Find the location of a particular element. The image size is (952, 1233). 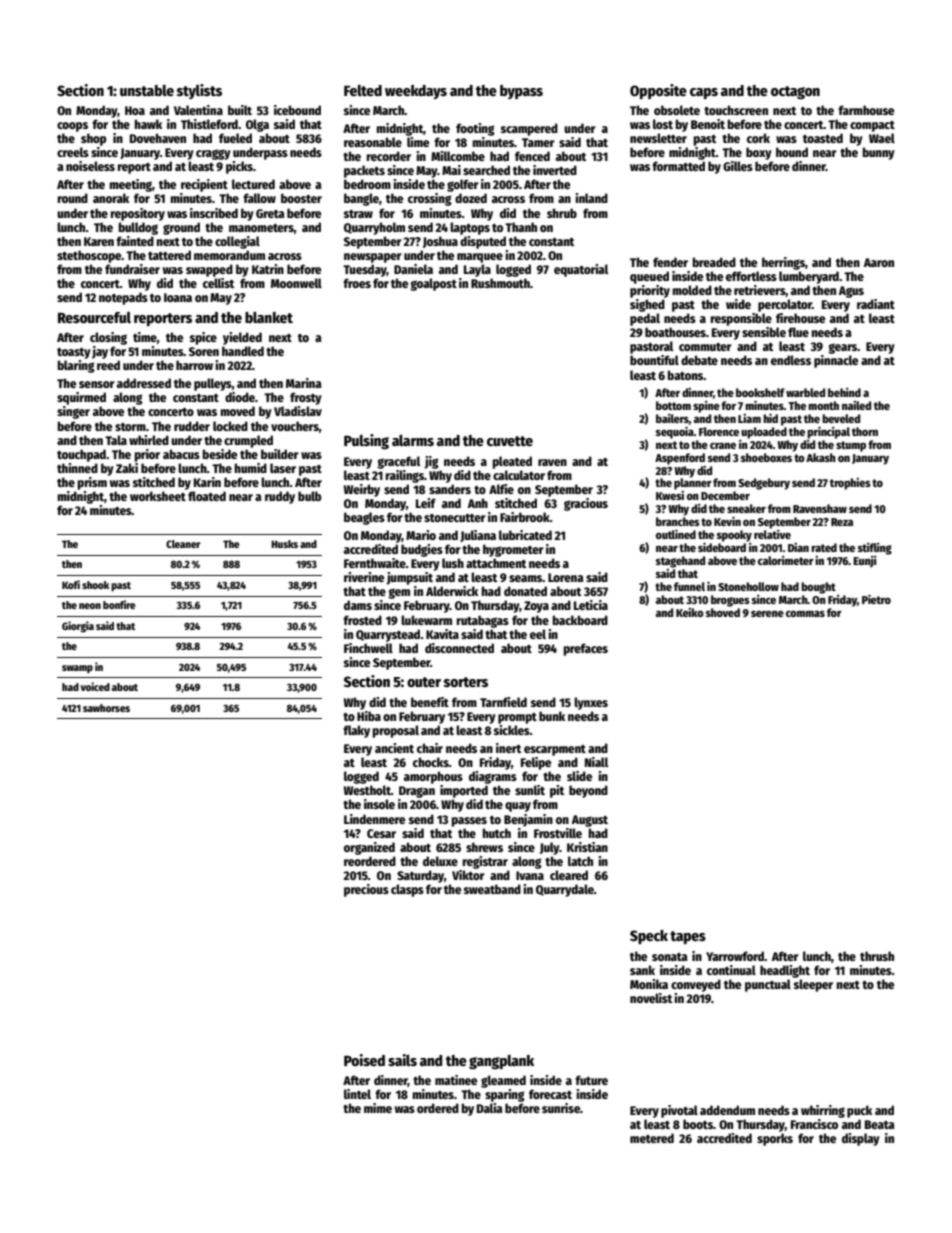

octagon is located at coordinates (795, 92).
